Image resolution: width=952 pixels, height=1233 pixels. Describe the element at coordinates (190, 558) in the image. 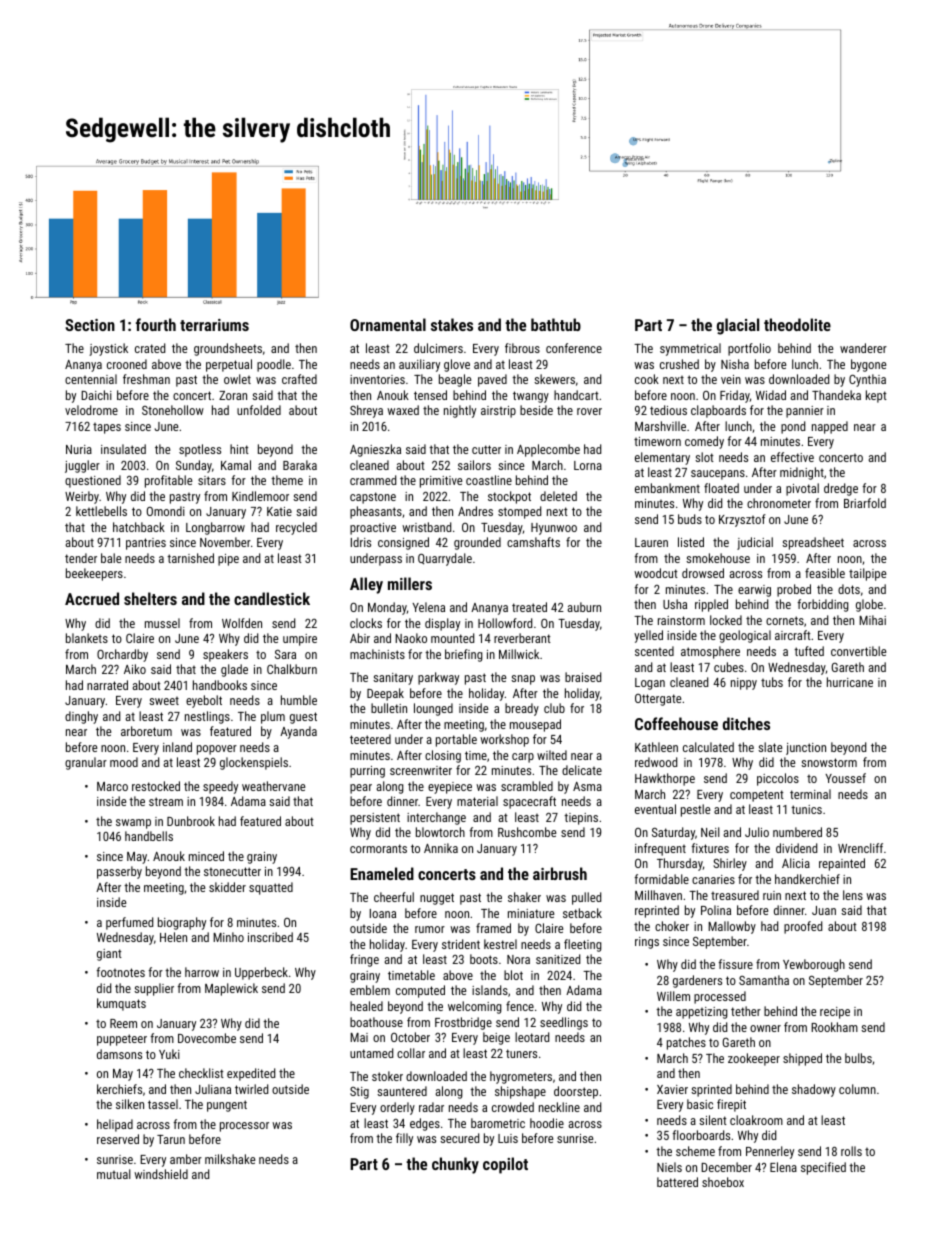

I see `tarnished` at that location.
